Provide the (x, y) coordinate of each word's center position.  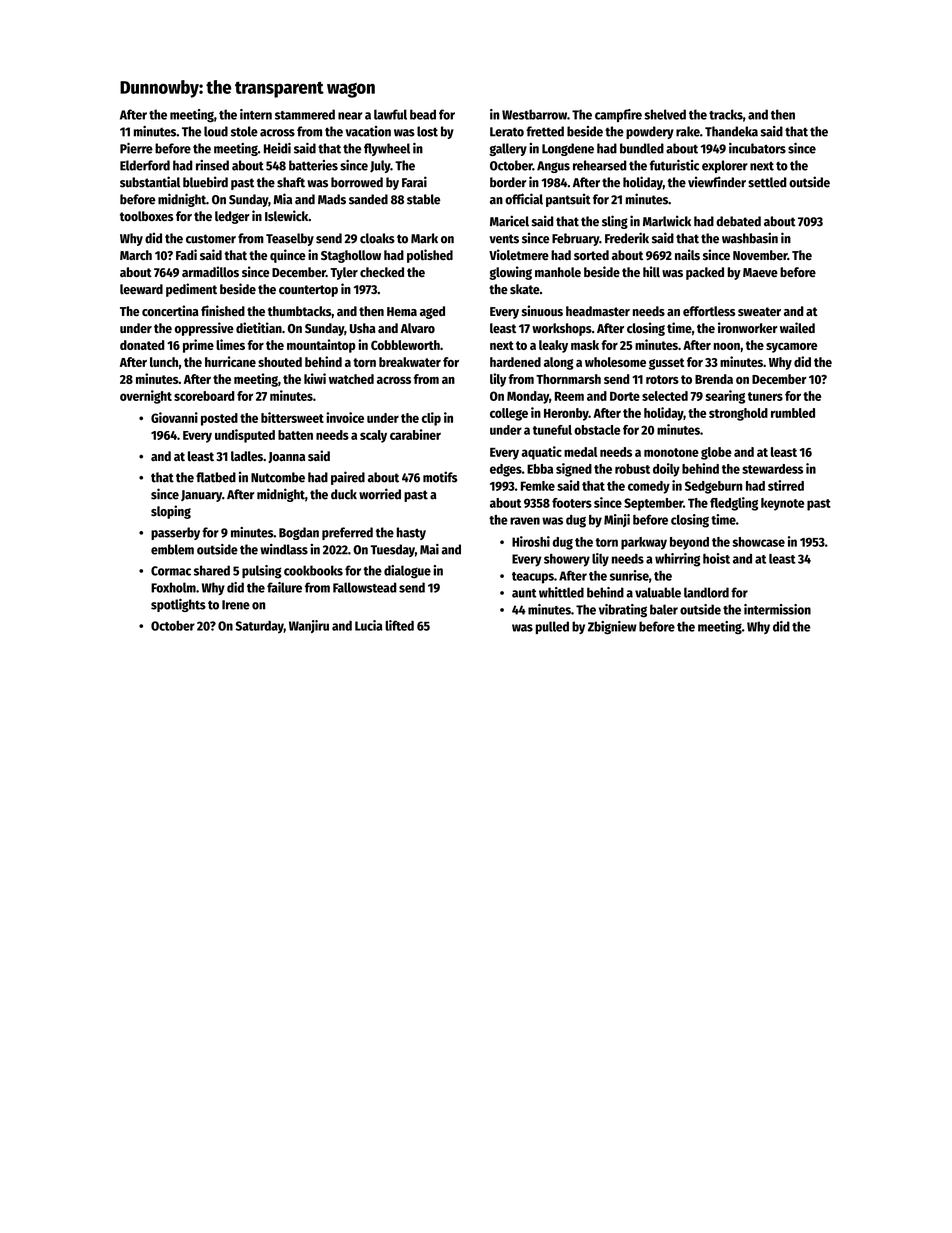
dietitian (259, 327)
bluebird (205, 182)
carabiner (415, 434)
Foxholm (173, 587)
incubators (757, 148)
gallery (508, 149)
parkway (644, 543)
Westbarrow (534, 114)
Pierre (136, 148)
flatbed (216, 477)
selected (665, 396)
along (559, 363)
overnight (146, 397)
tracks (726, 114)
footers (572, 503)
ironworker (748, 327)
